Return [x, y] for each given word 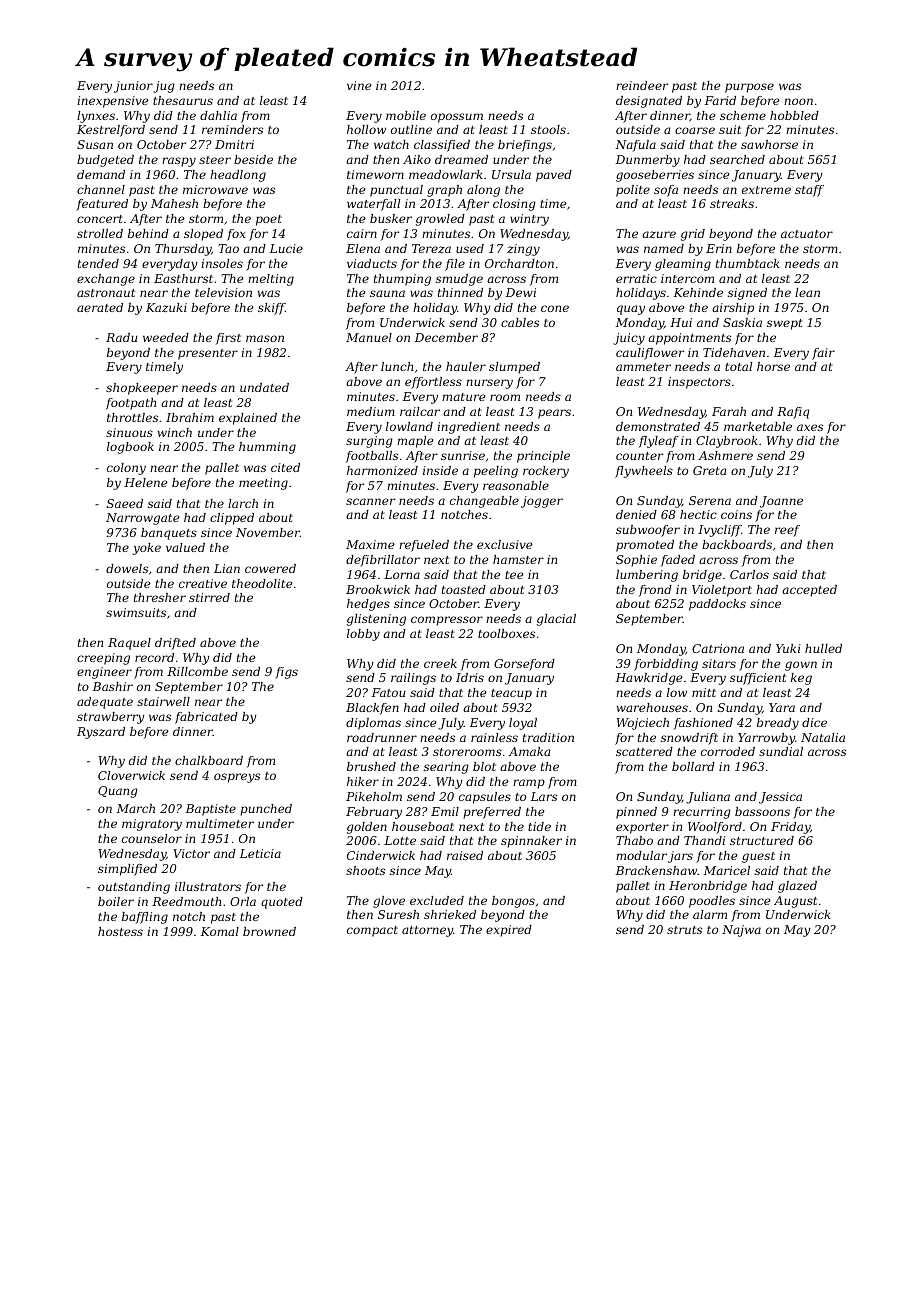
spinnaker [531, 842]
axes [810, 427]
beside [253, 159]
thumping [402, 280]
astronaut [106, 293]
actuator [807, 234]
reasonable [516, 485]
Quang [118, 792]
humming [267, 448]
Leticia [260, 853]
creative [203, 583]
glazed [797, 887]
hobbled [794, 115]
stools [548, 129]
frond [655, 591]
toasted [464, 589]
